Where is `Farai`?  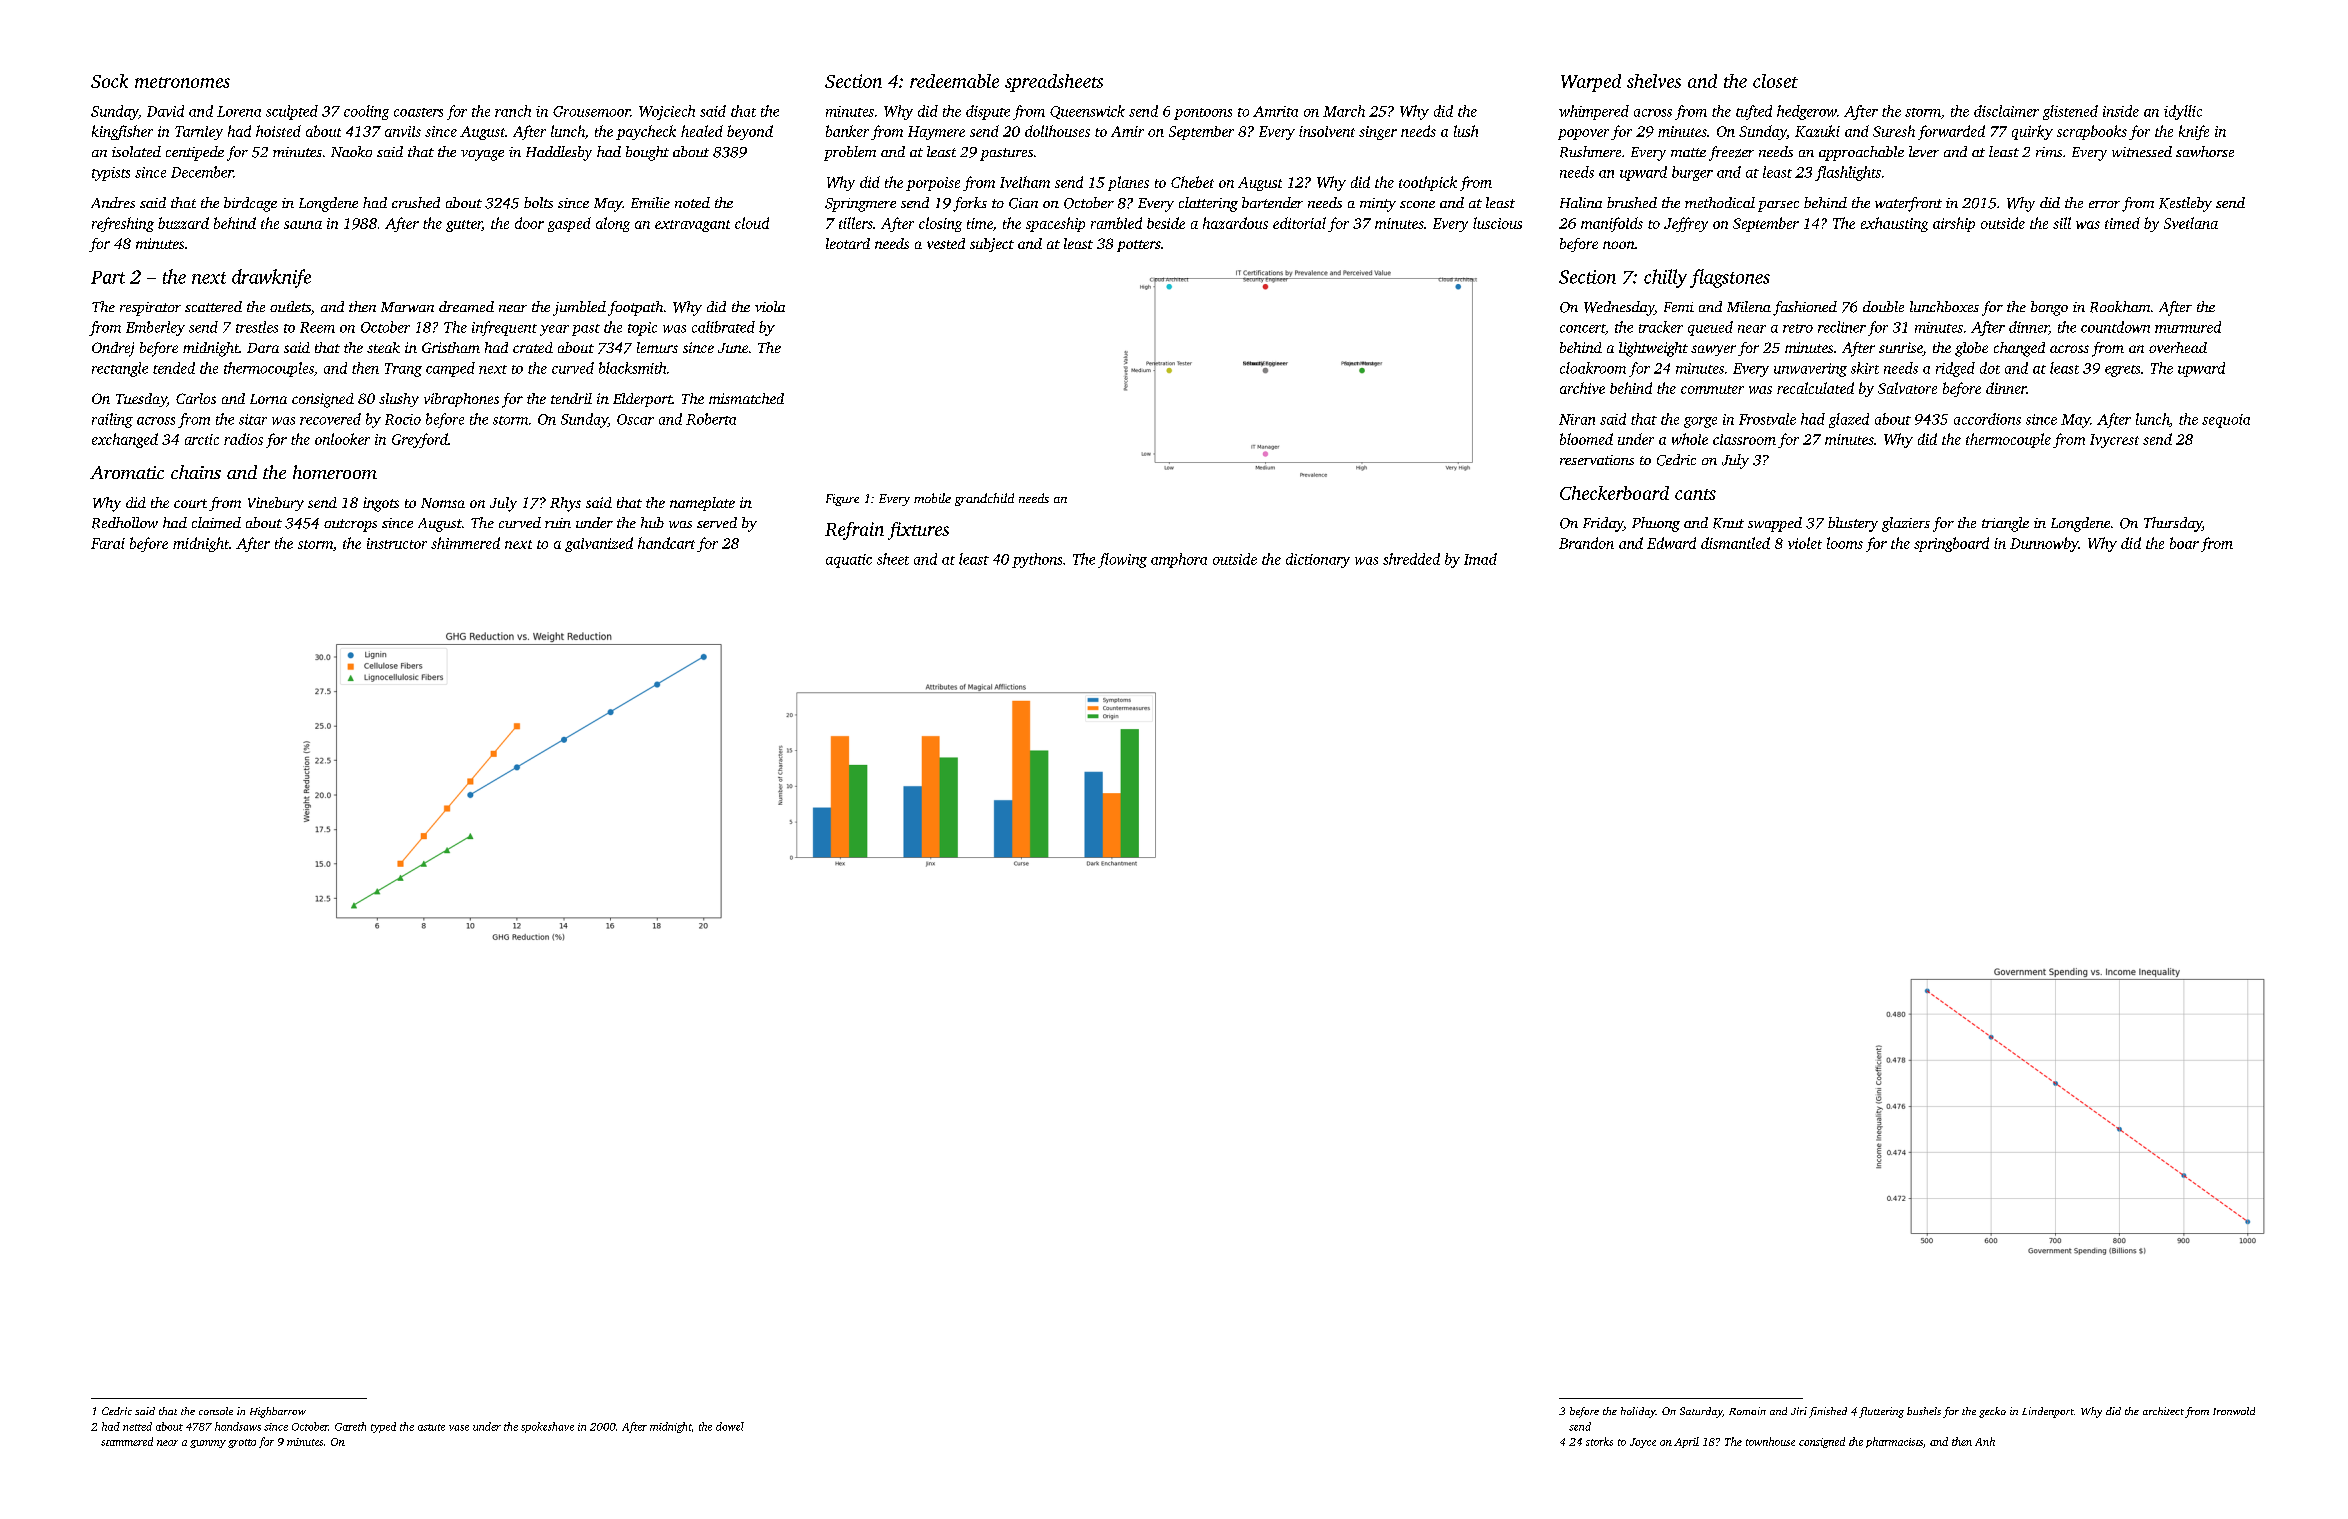 Farai is located at coordinates (108, 543).
